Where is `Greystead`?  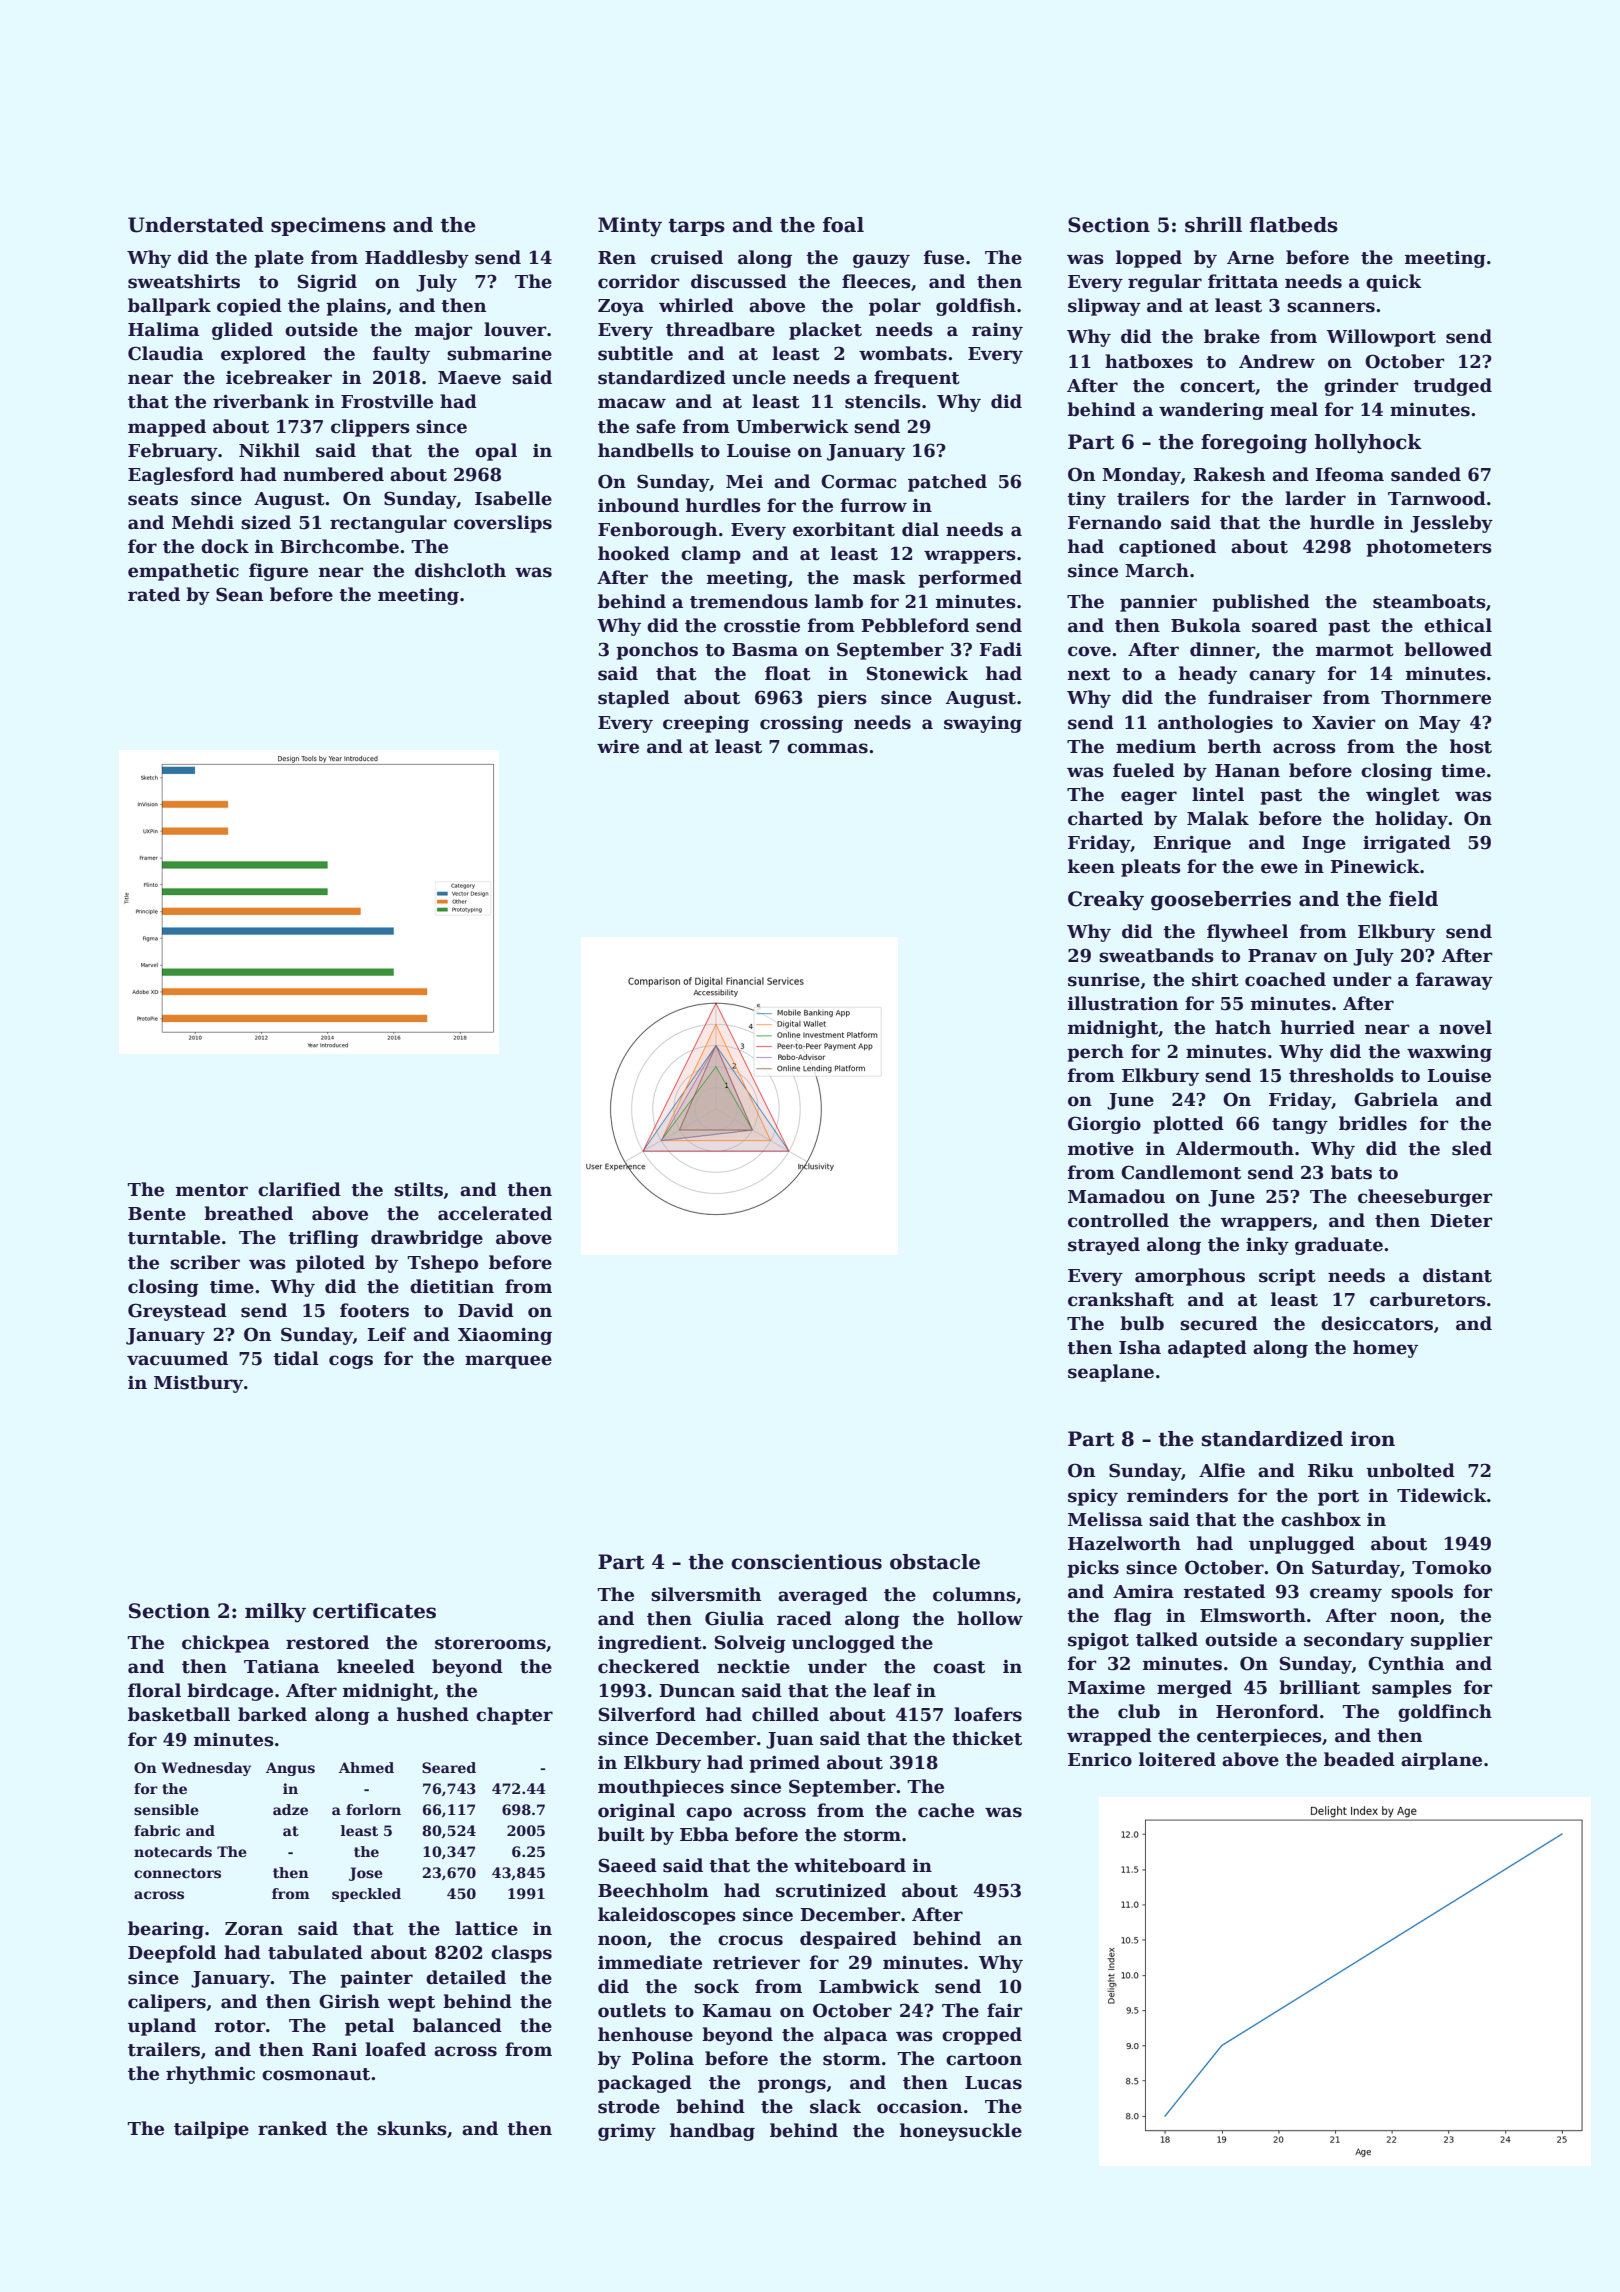 Greystead is located at coordinates (177, 1312).
